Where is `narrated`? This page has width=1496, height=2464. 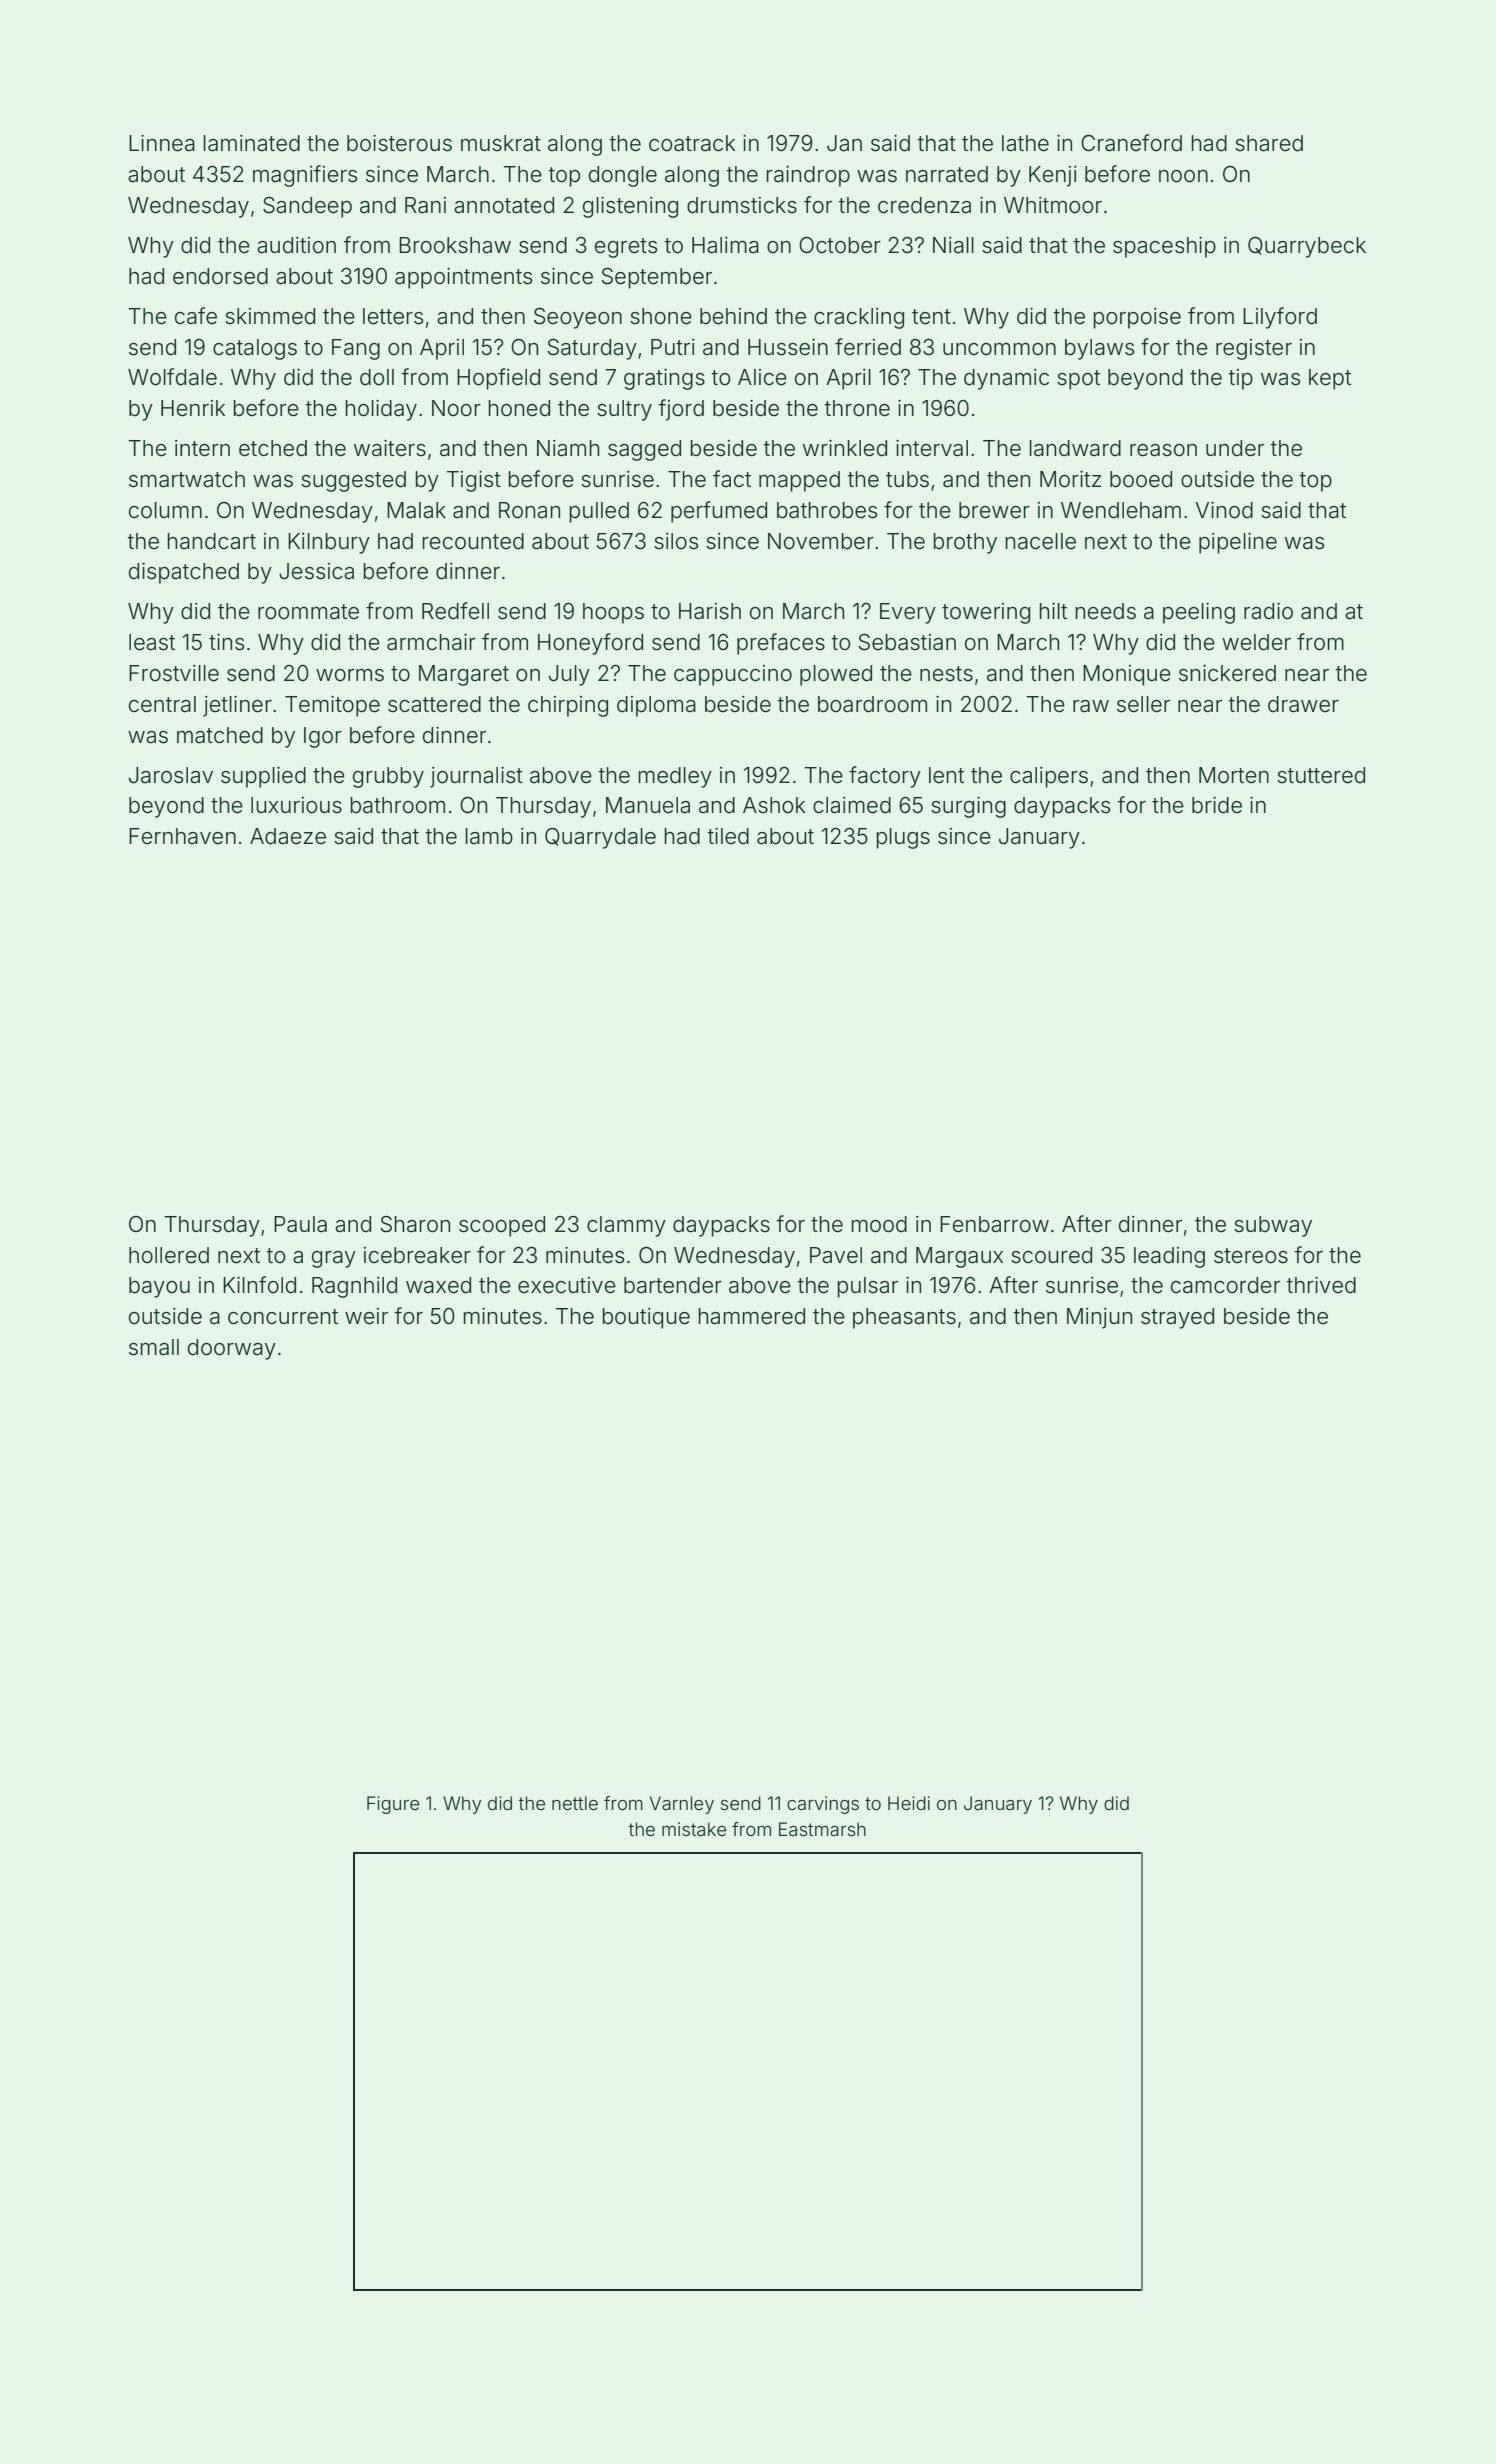
narrated is located at coordinates (947, 174).
